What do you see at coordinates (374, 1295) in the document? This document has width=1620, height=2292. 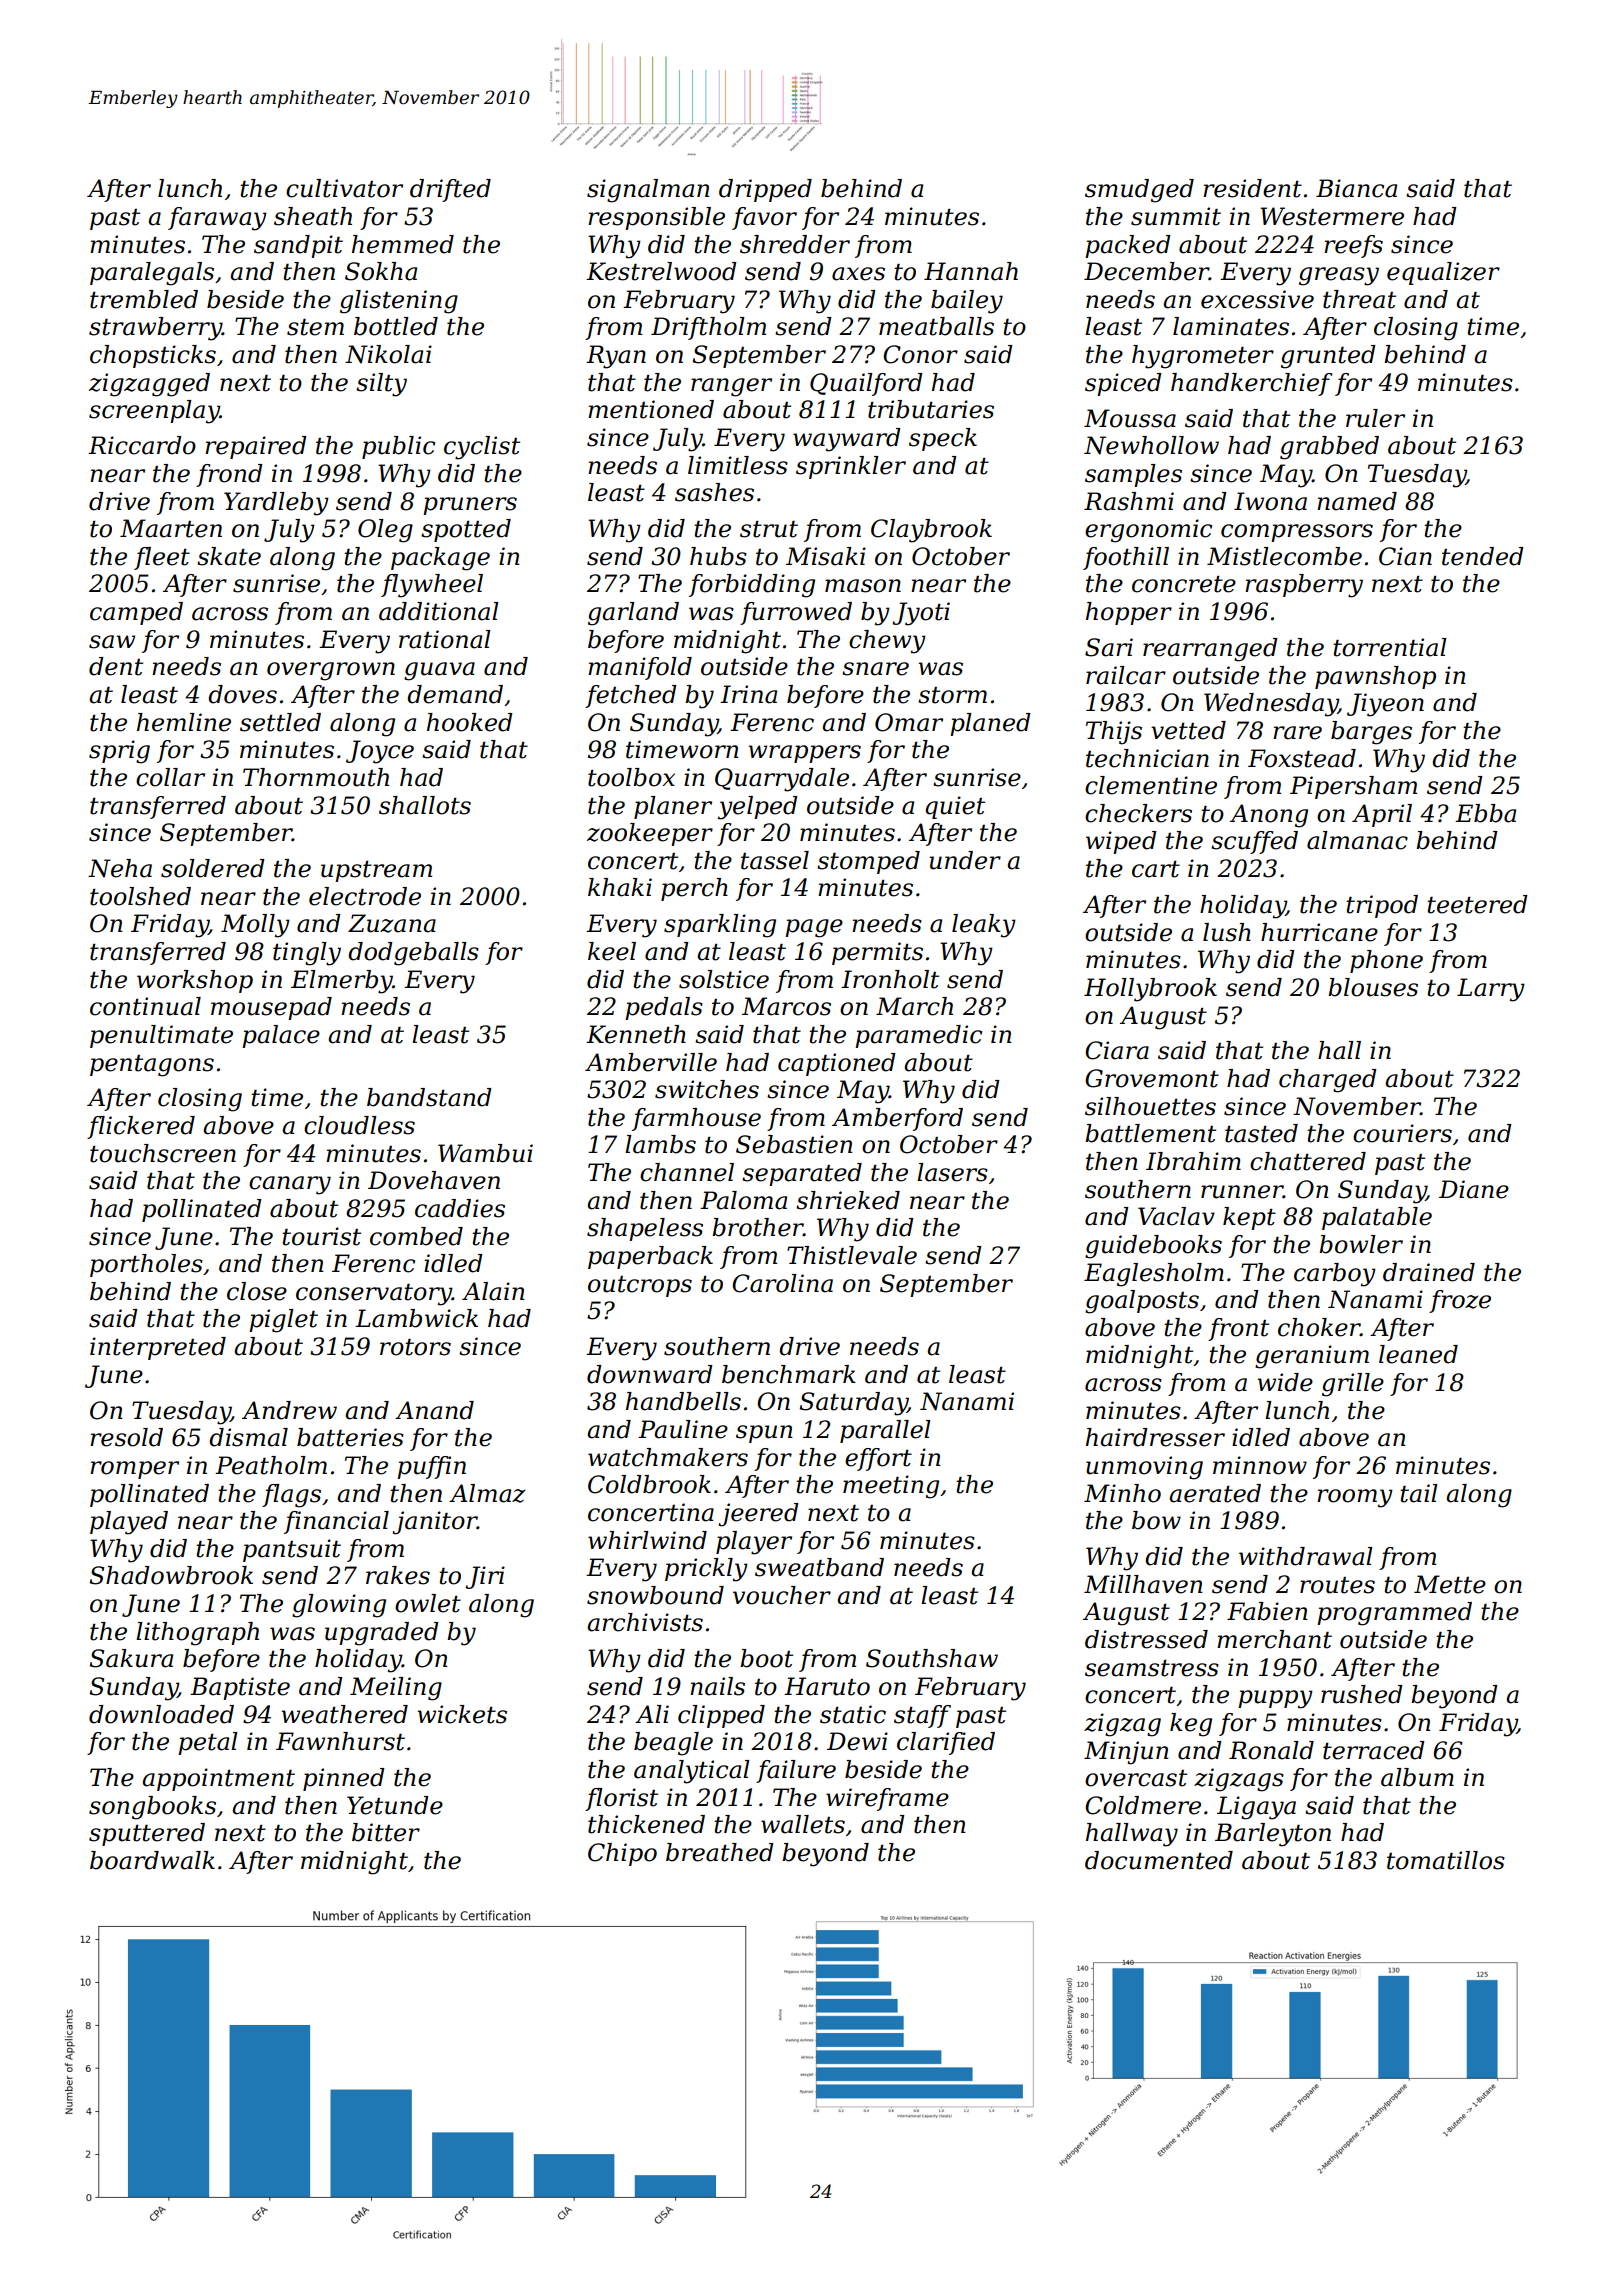 I see `conservatory` at bounding box center [374, 1295].
